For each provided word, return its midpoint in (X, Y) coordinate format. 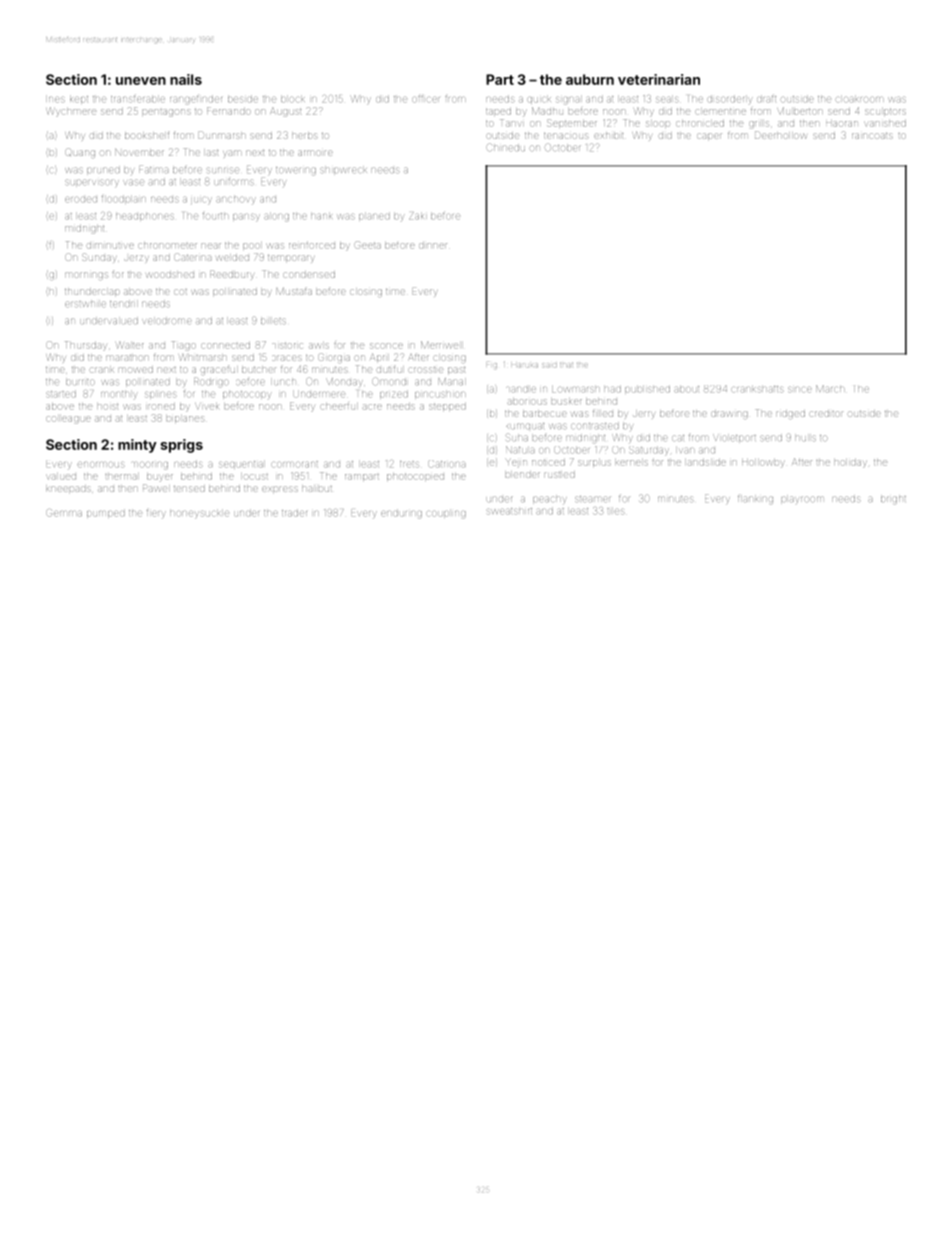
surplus (594, 463)
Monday (344, 382)
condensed (309, 274)
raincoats (872, 136)
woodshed (170, 274)
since (799, 389)
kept (79, 99)
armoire (315, 153)
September (572, 123)
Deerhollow (780, 135)
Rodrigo (211, 382)
